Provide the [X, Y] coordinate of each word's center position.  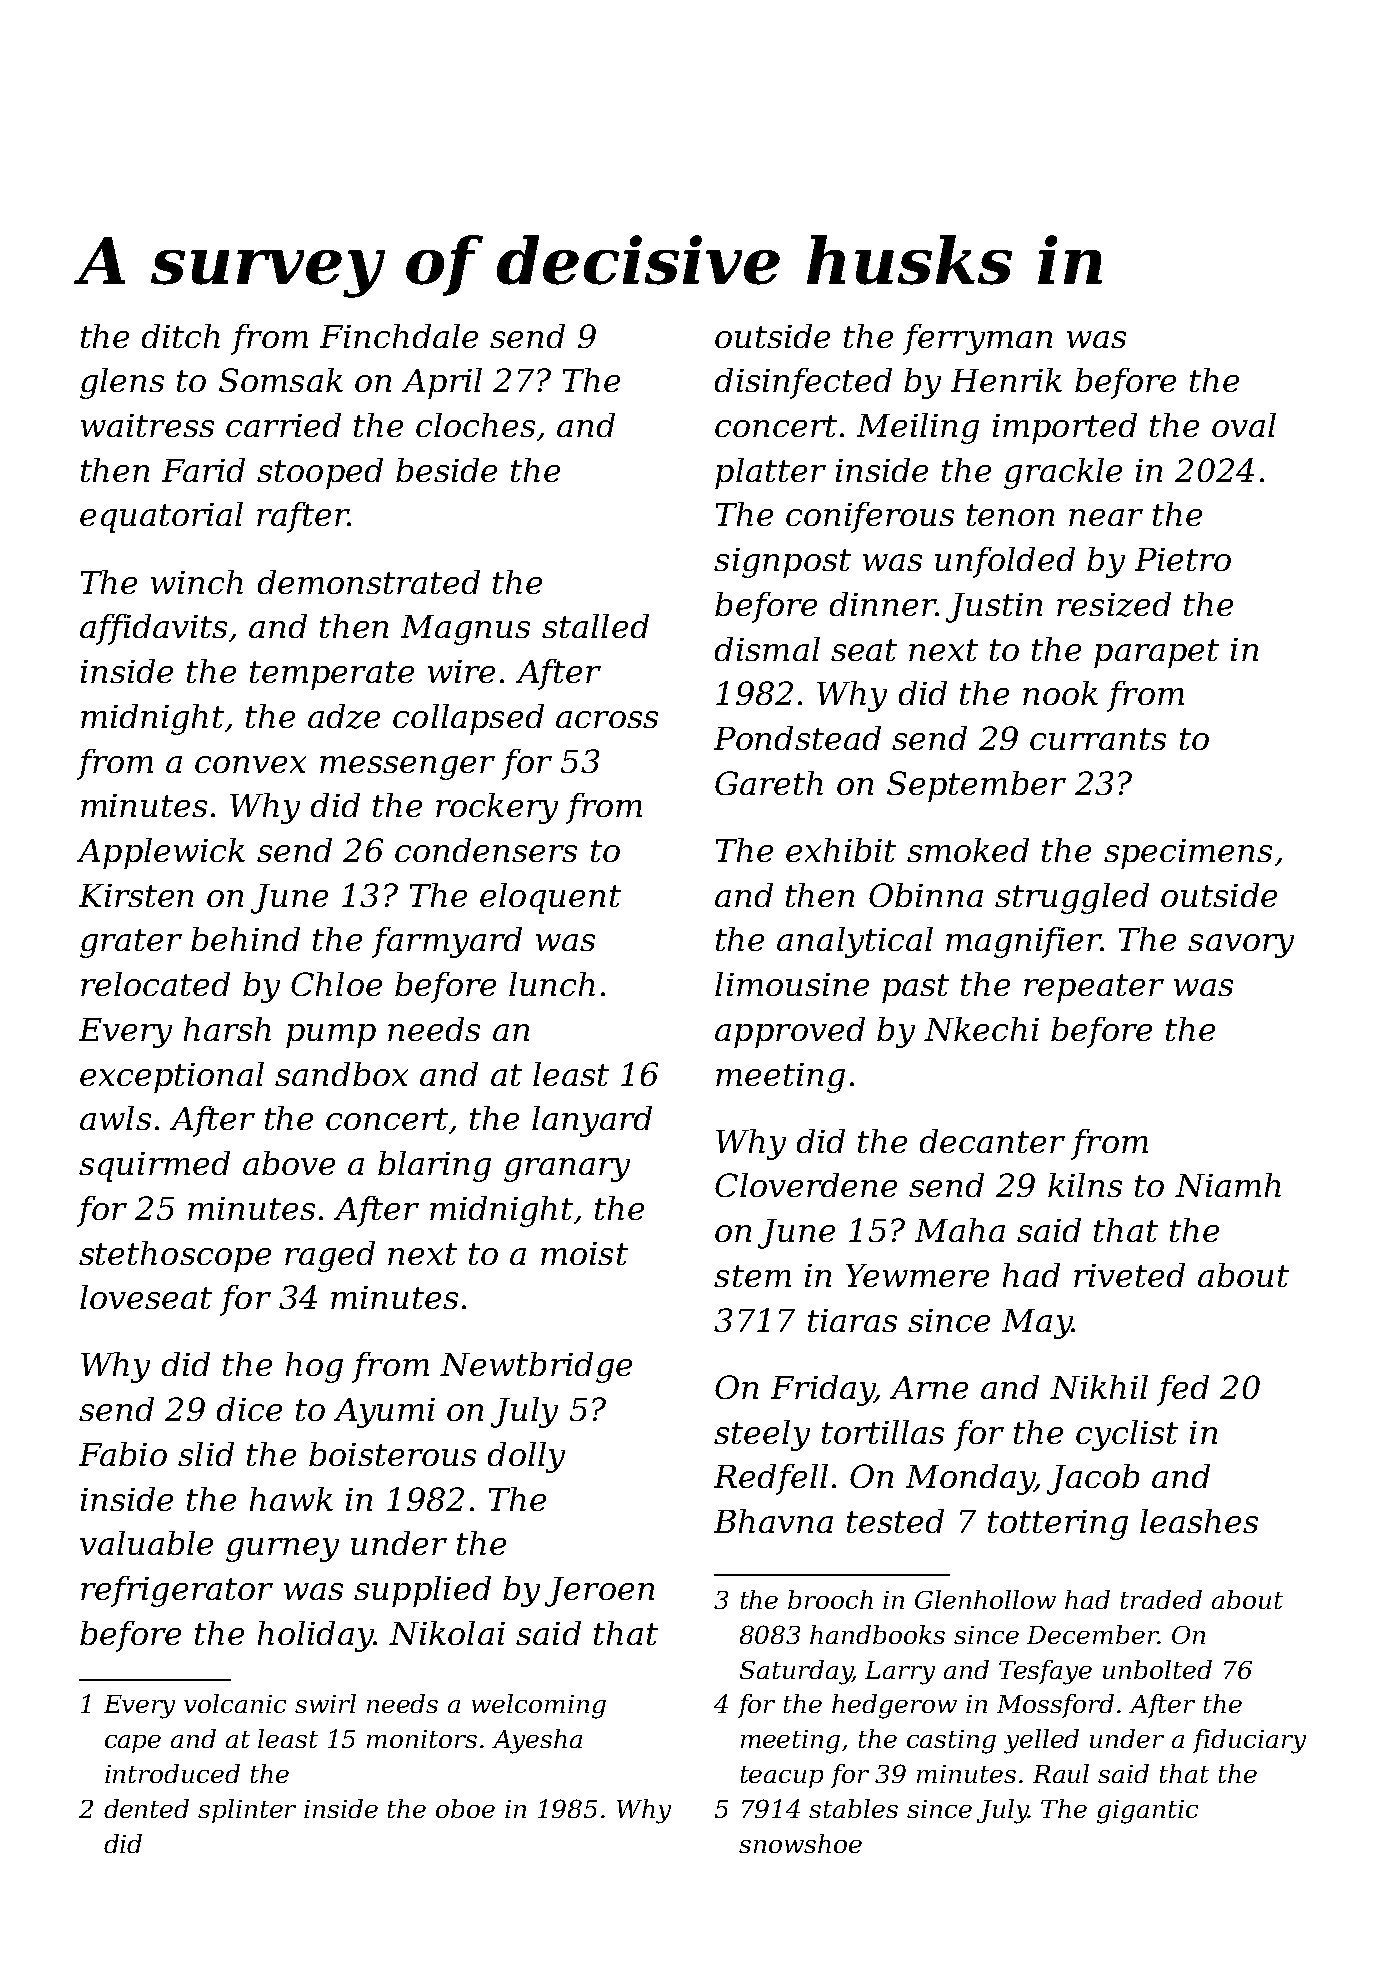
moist [584, 1253]
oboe [465, 1808]
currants [1098, 739]
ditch [181, 336]
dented [146, 1808]
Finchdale [399, 336]
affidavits [153, 629]
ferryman [977, 339]
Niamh [1228, 1185]
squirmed [154, 1166]
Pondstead [797, 738]
